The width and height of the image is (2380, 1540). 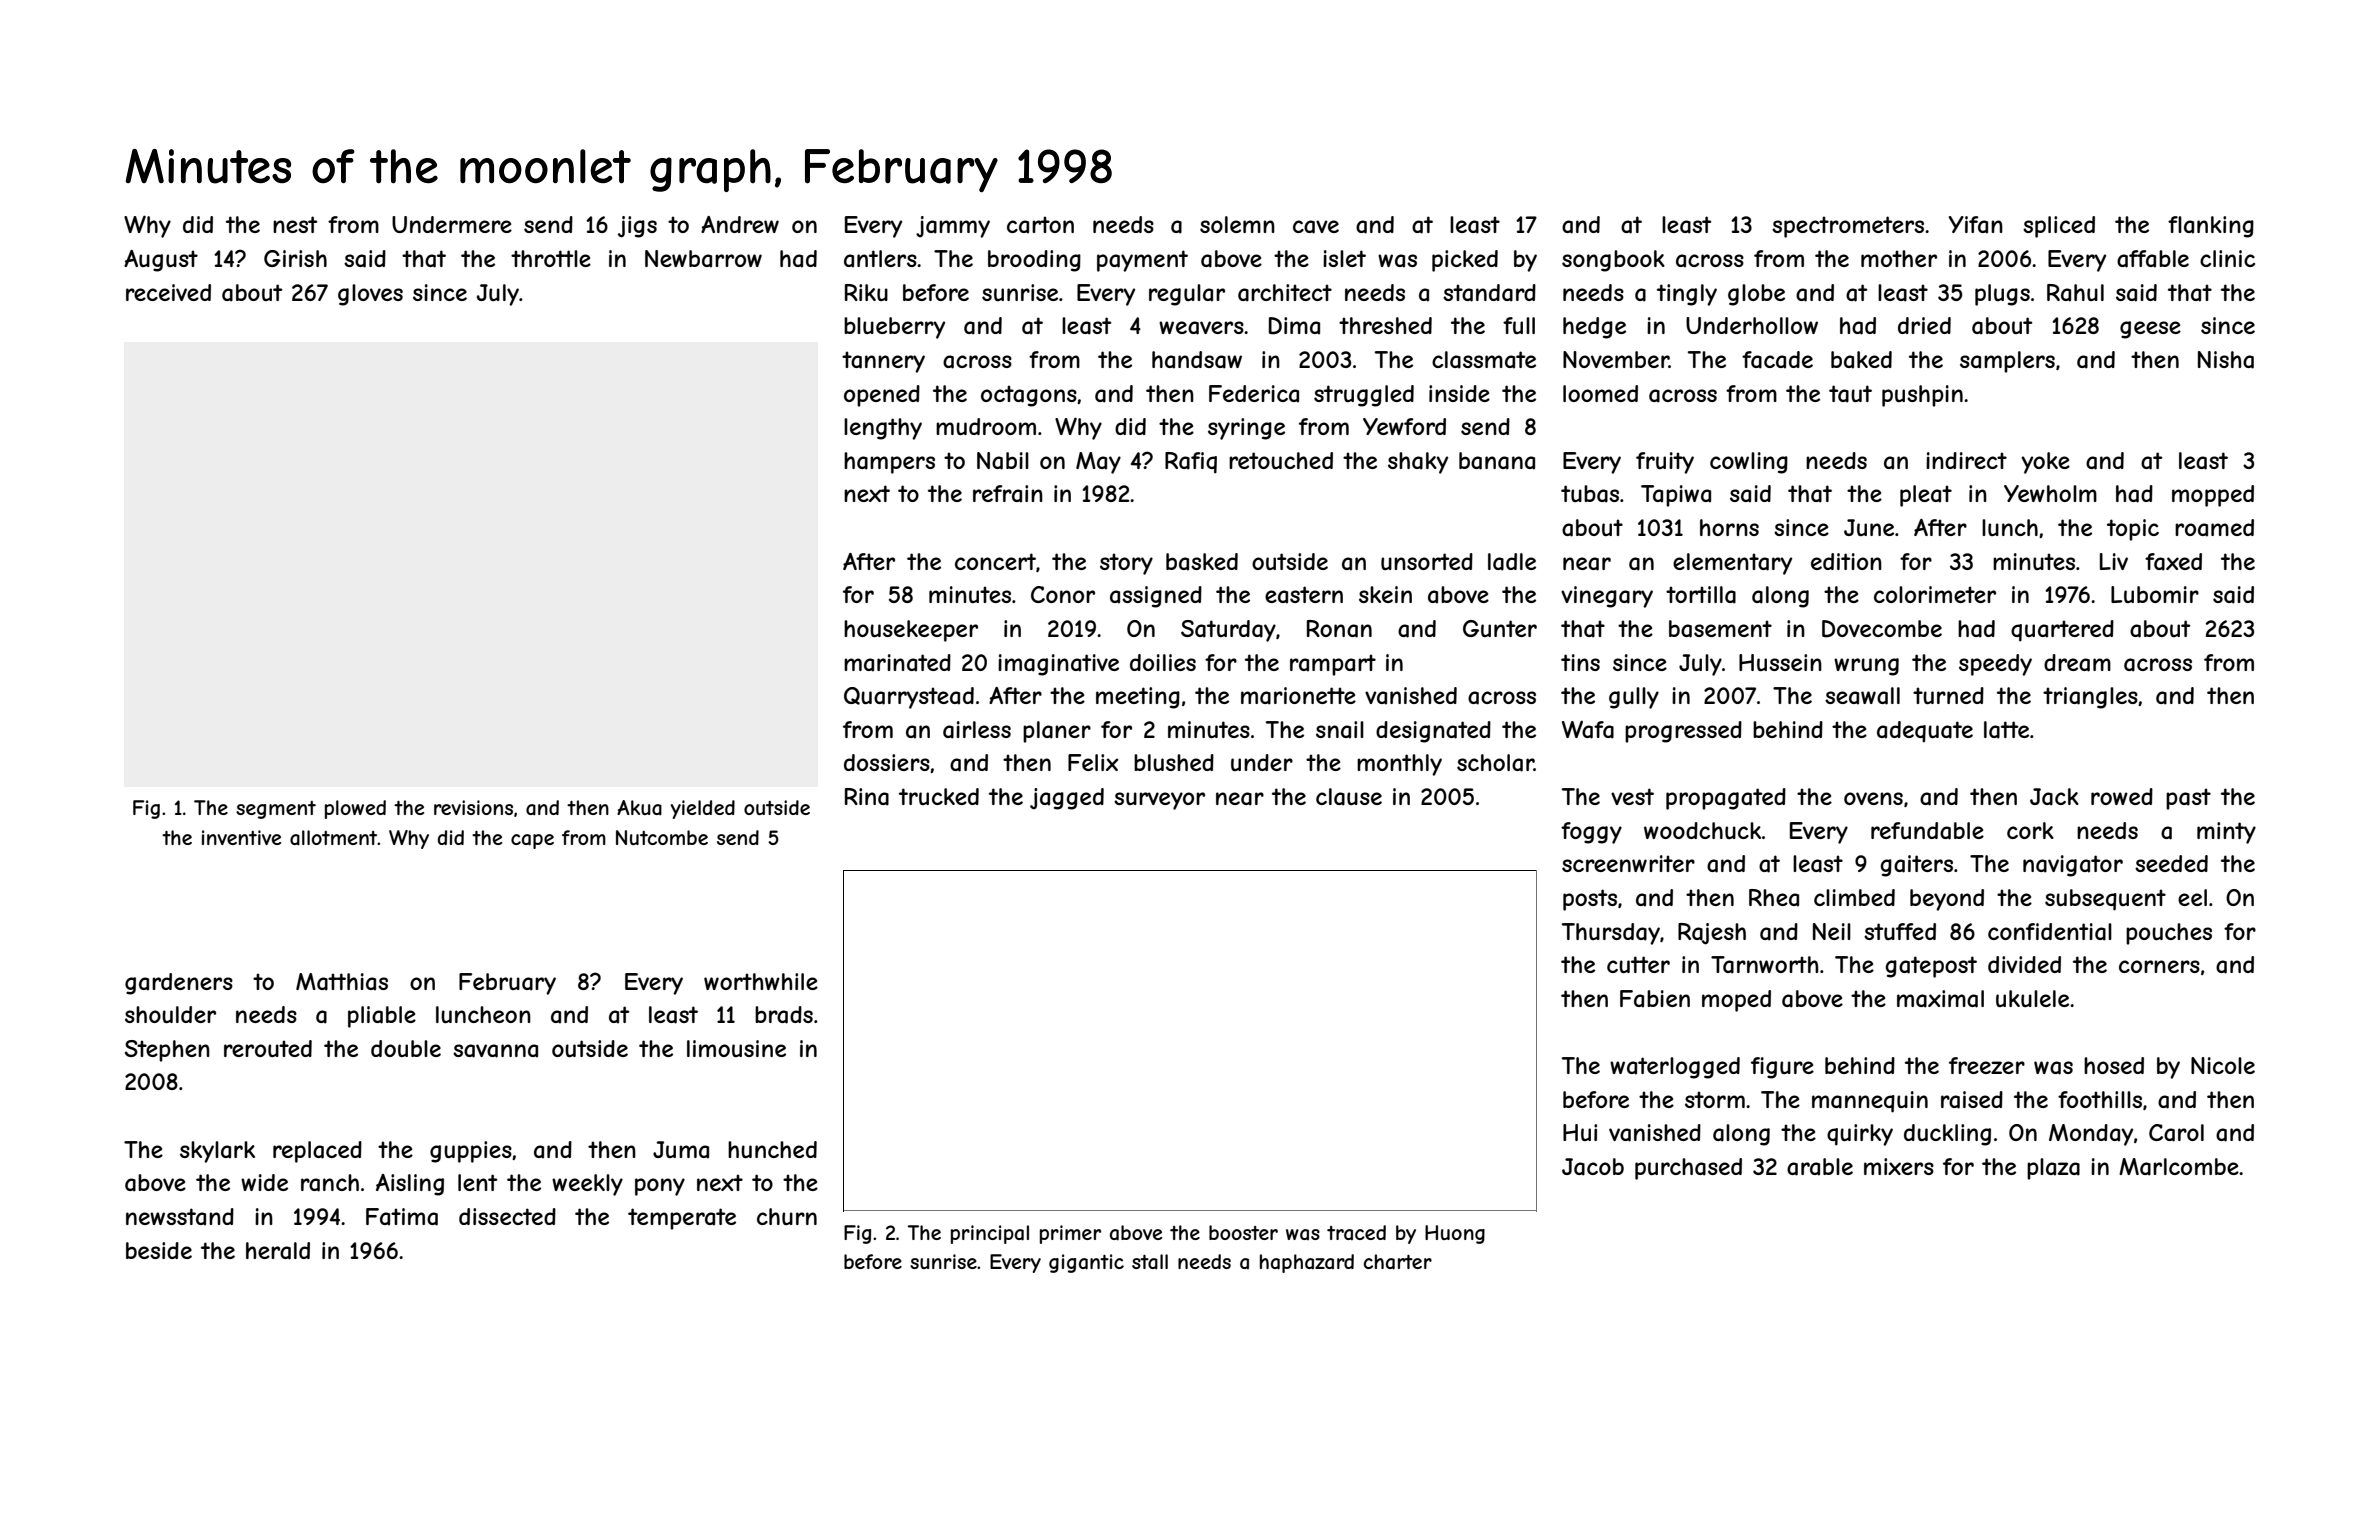 I want to click on charter, so click(x=1398, y=1262).
